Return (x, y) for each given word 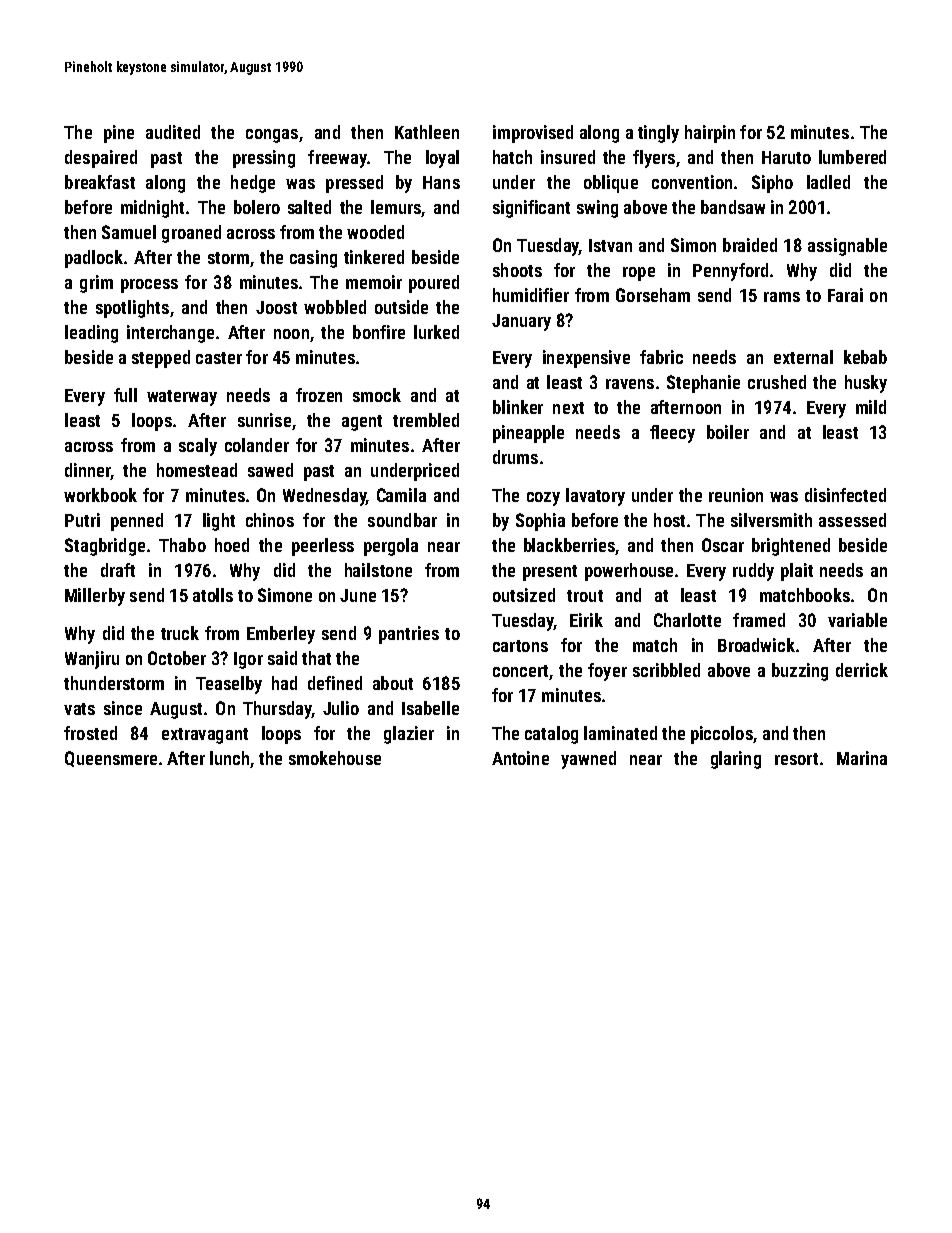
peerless (323, 547)
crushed (777, 382)
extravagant (205, 736)
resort (796, 759)
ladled (828, 182)
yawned (588, 760)
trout (585, 596)
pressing (264, 159)
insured (568, 157)
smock (377, 395)
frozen (319, 395)
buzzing (800, 672)
